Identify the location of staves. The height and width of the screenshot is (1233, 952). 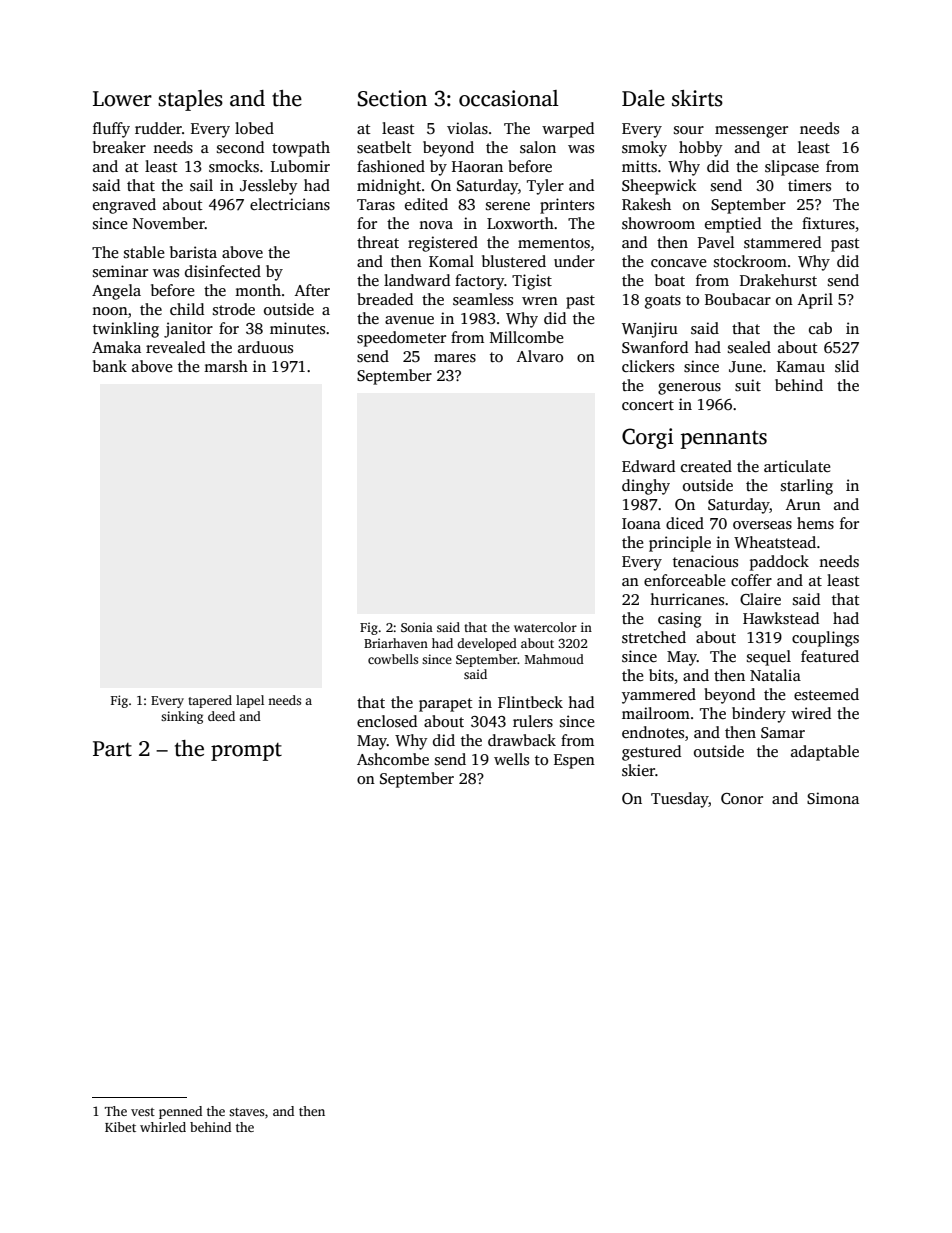
(247, 1112).
